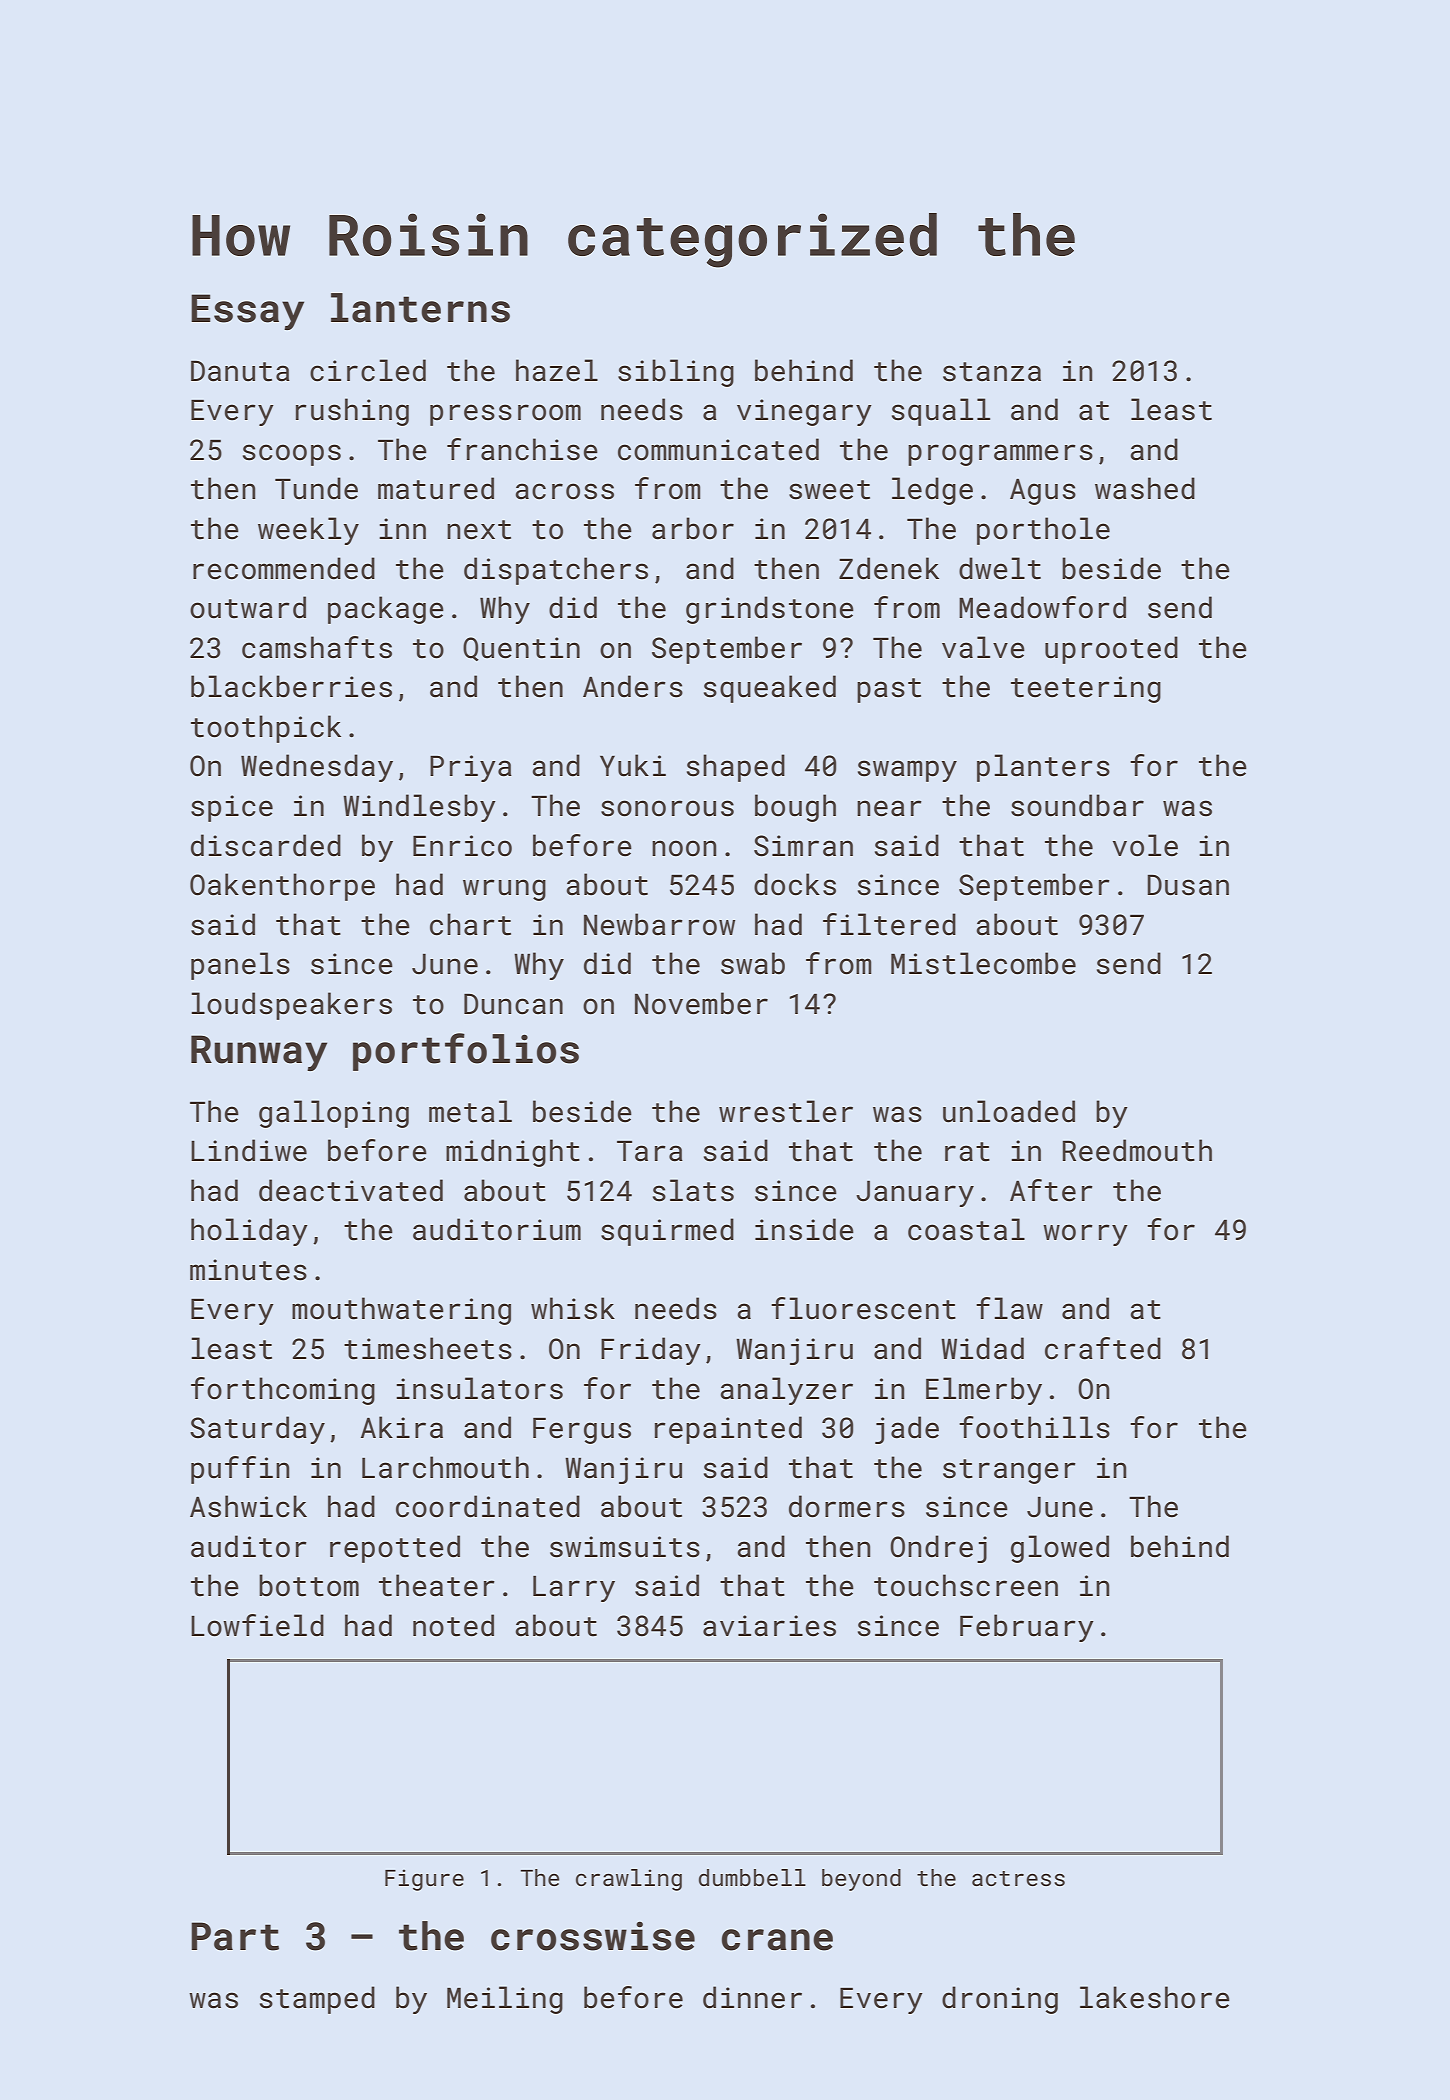 The height and width of the image is (2100, 1450). What do you see at coordinates (466, 1052) in the image?
I see `portfolios` at bounding box center [466, 1052].
